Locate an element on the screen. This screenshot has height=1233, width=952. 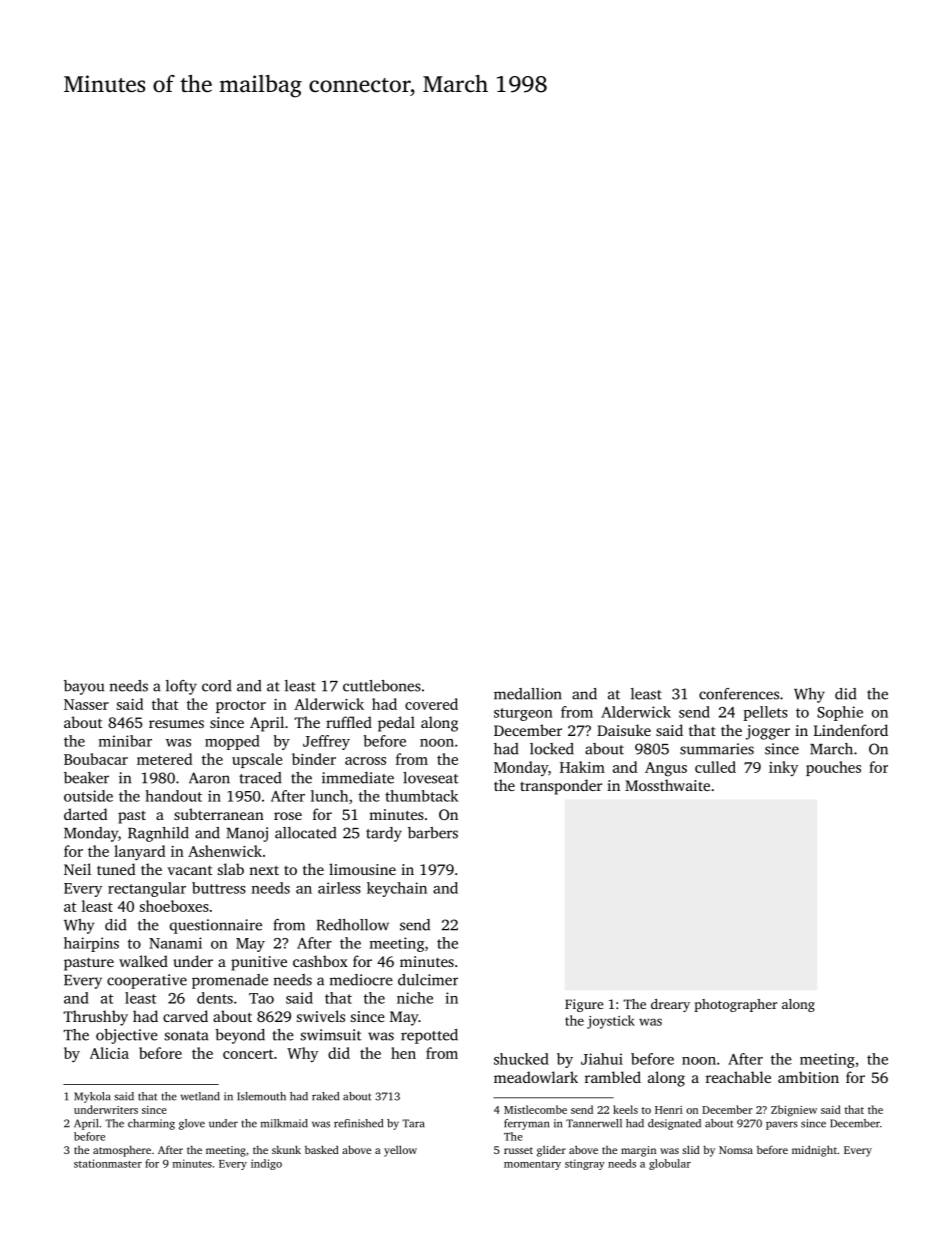
lanyard is located at coordinates (139, 853).
